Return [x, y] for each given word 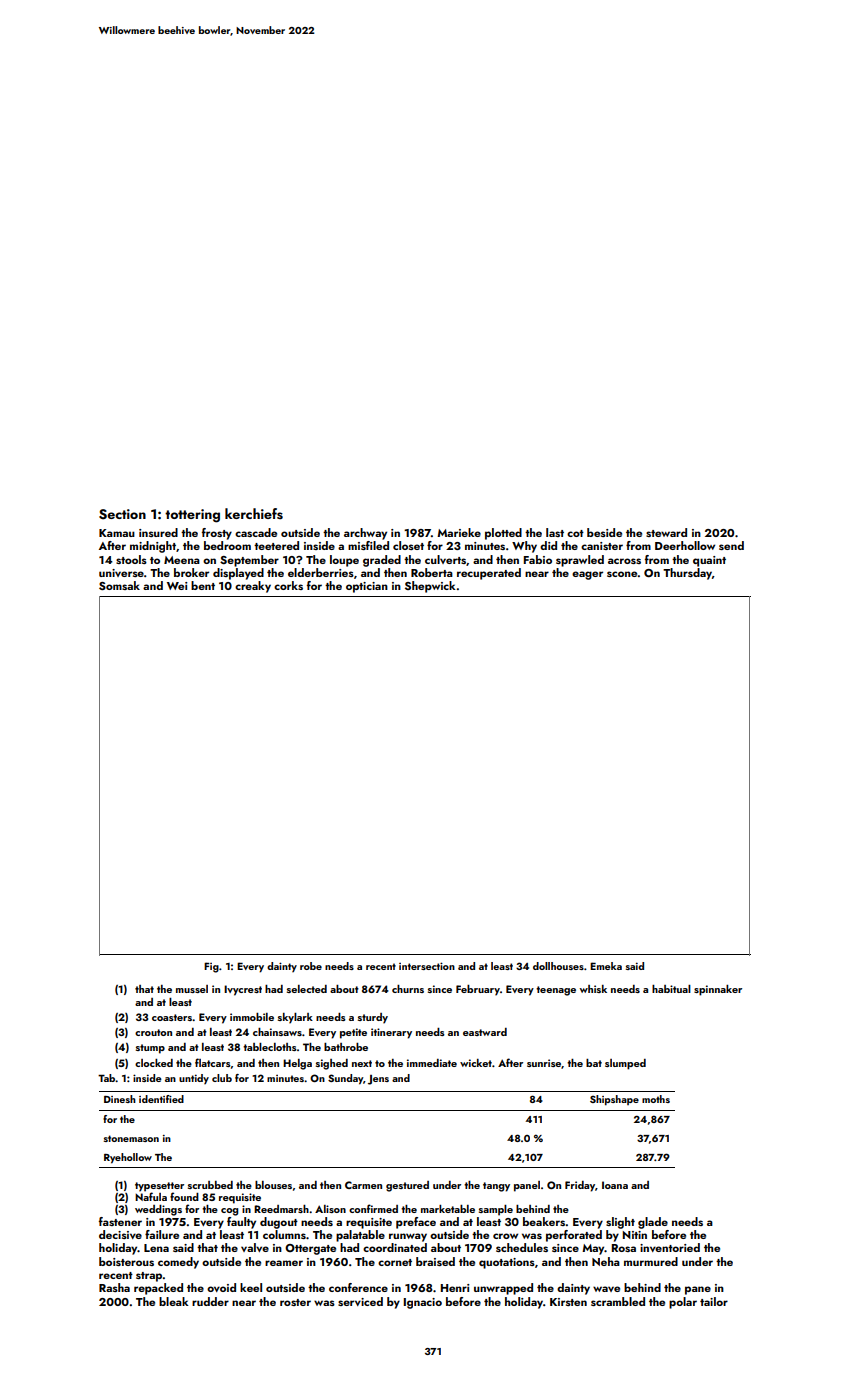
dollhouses [558, 966]
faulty [241, 1223]
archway [365, 534]
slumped [625, 1064]
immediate [432, 1063]
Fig [211, 967]
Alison [330, 1209]
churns [408, 989]
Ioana [615, 1185]
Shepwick [430, 587]
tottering [192, 516]
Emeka [606, 966]
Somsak [119, 585]
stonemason [131, 1138]
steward [666, 532]
